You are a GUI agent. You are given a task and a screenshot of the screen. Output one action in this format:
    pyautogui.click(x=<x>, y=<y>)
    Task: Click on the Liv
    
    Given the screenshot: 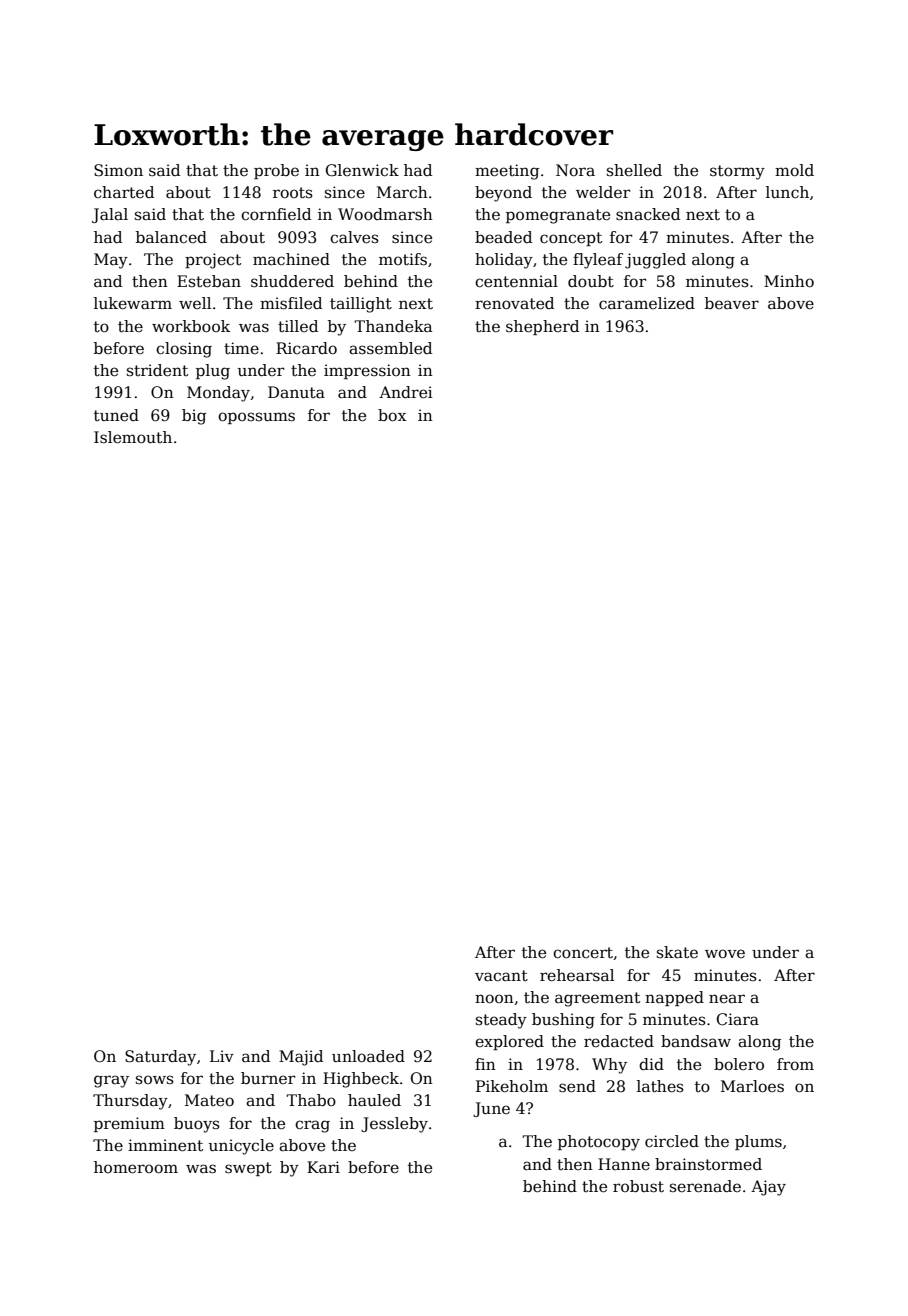 What is the action you would take?
    pyautogui.click(x=222, y=1056)
